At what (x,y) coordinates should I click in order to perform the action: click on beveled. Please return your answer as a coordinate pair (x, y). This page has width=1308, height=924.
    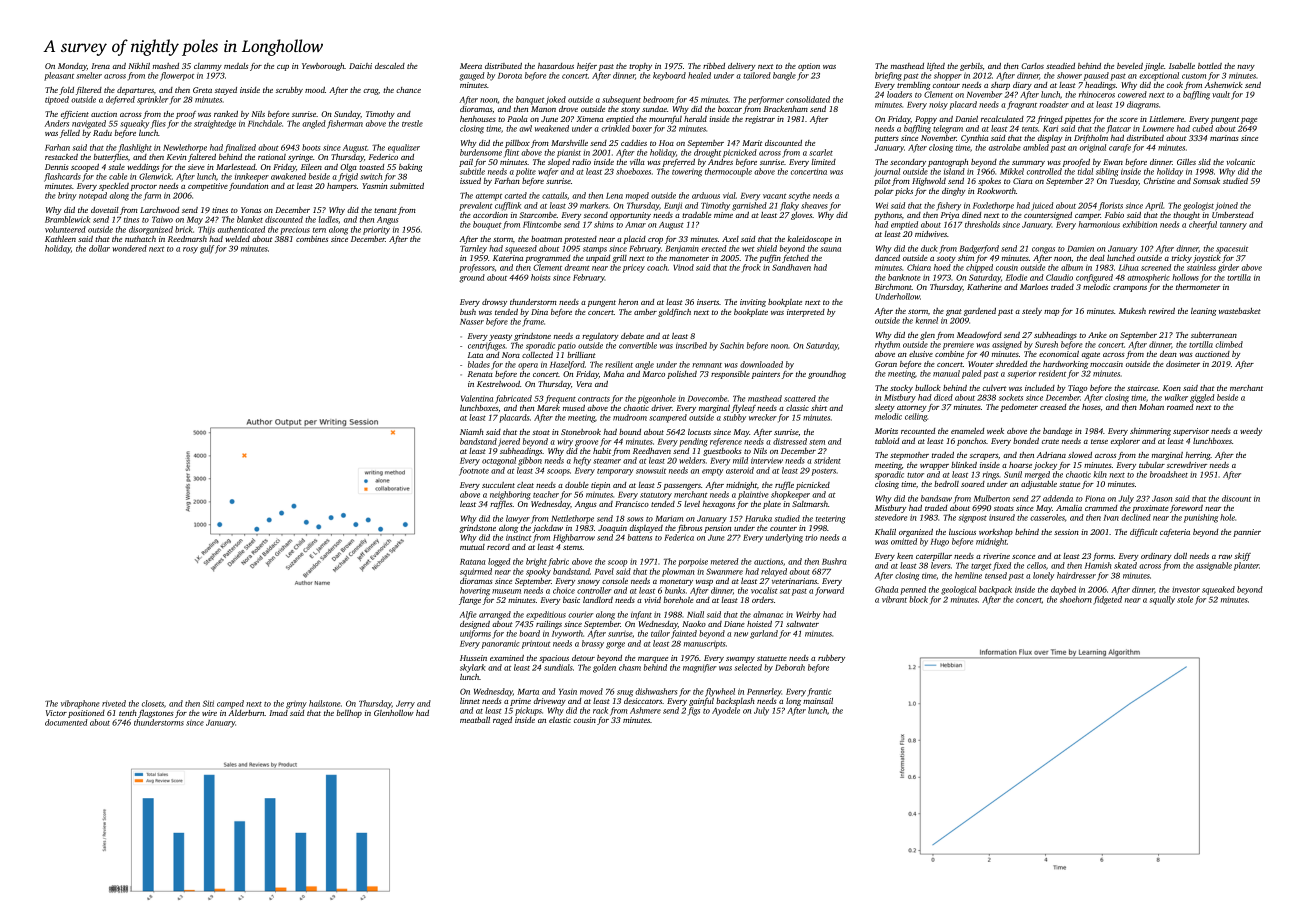
    Looking at the image, I should click on (1130, 66).
